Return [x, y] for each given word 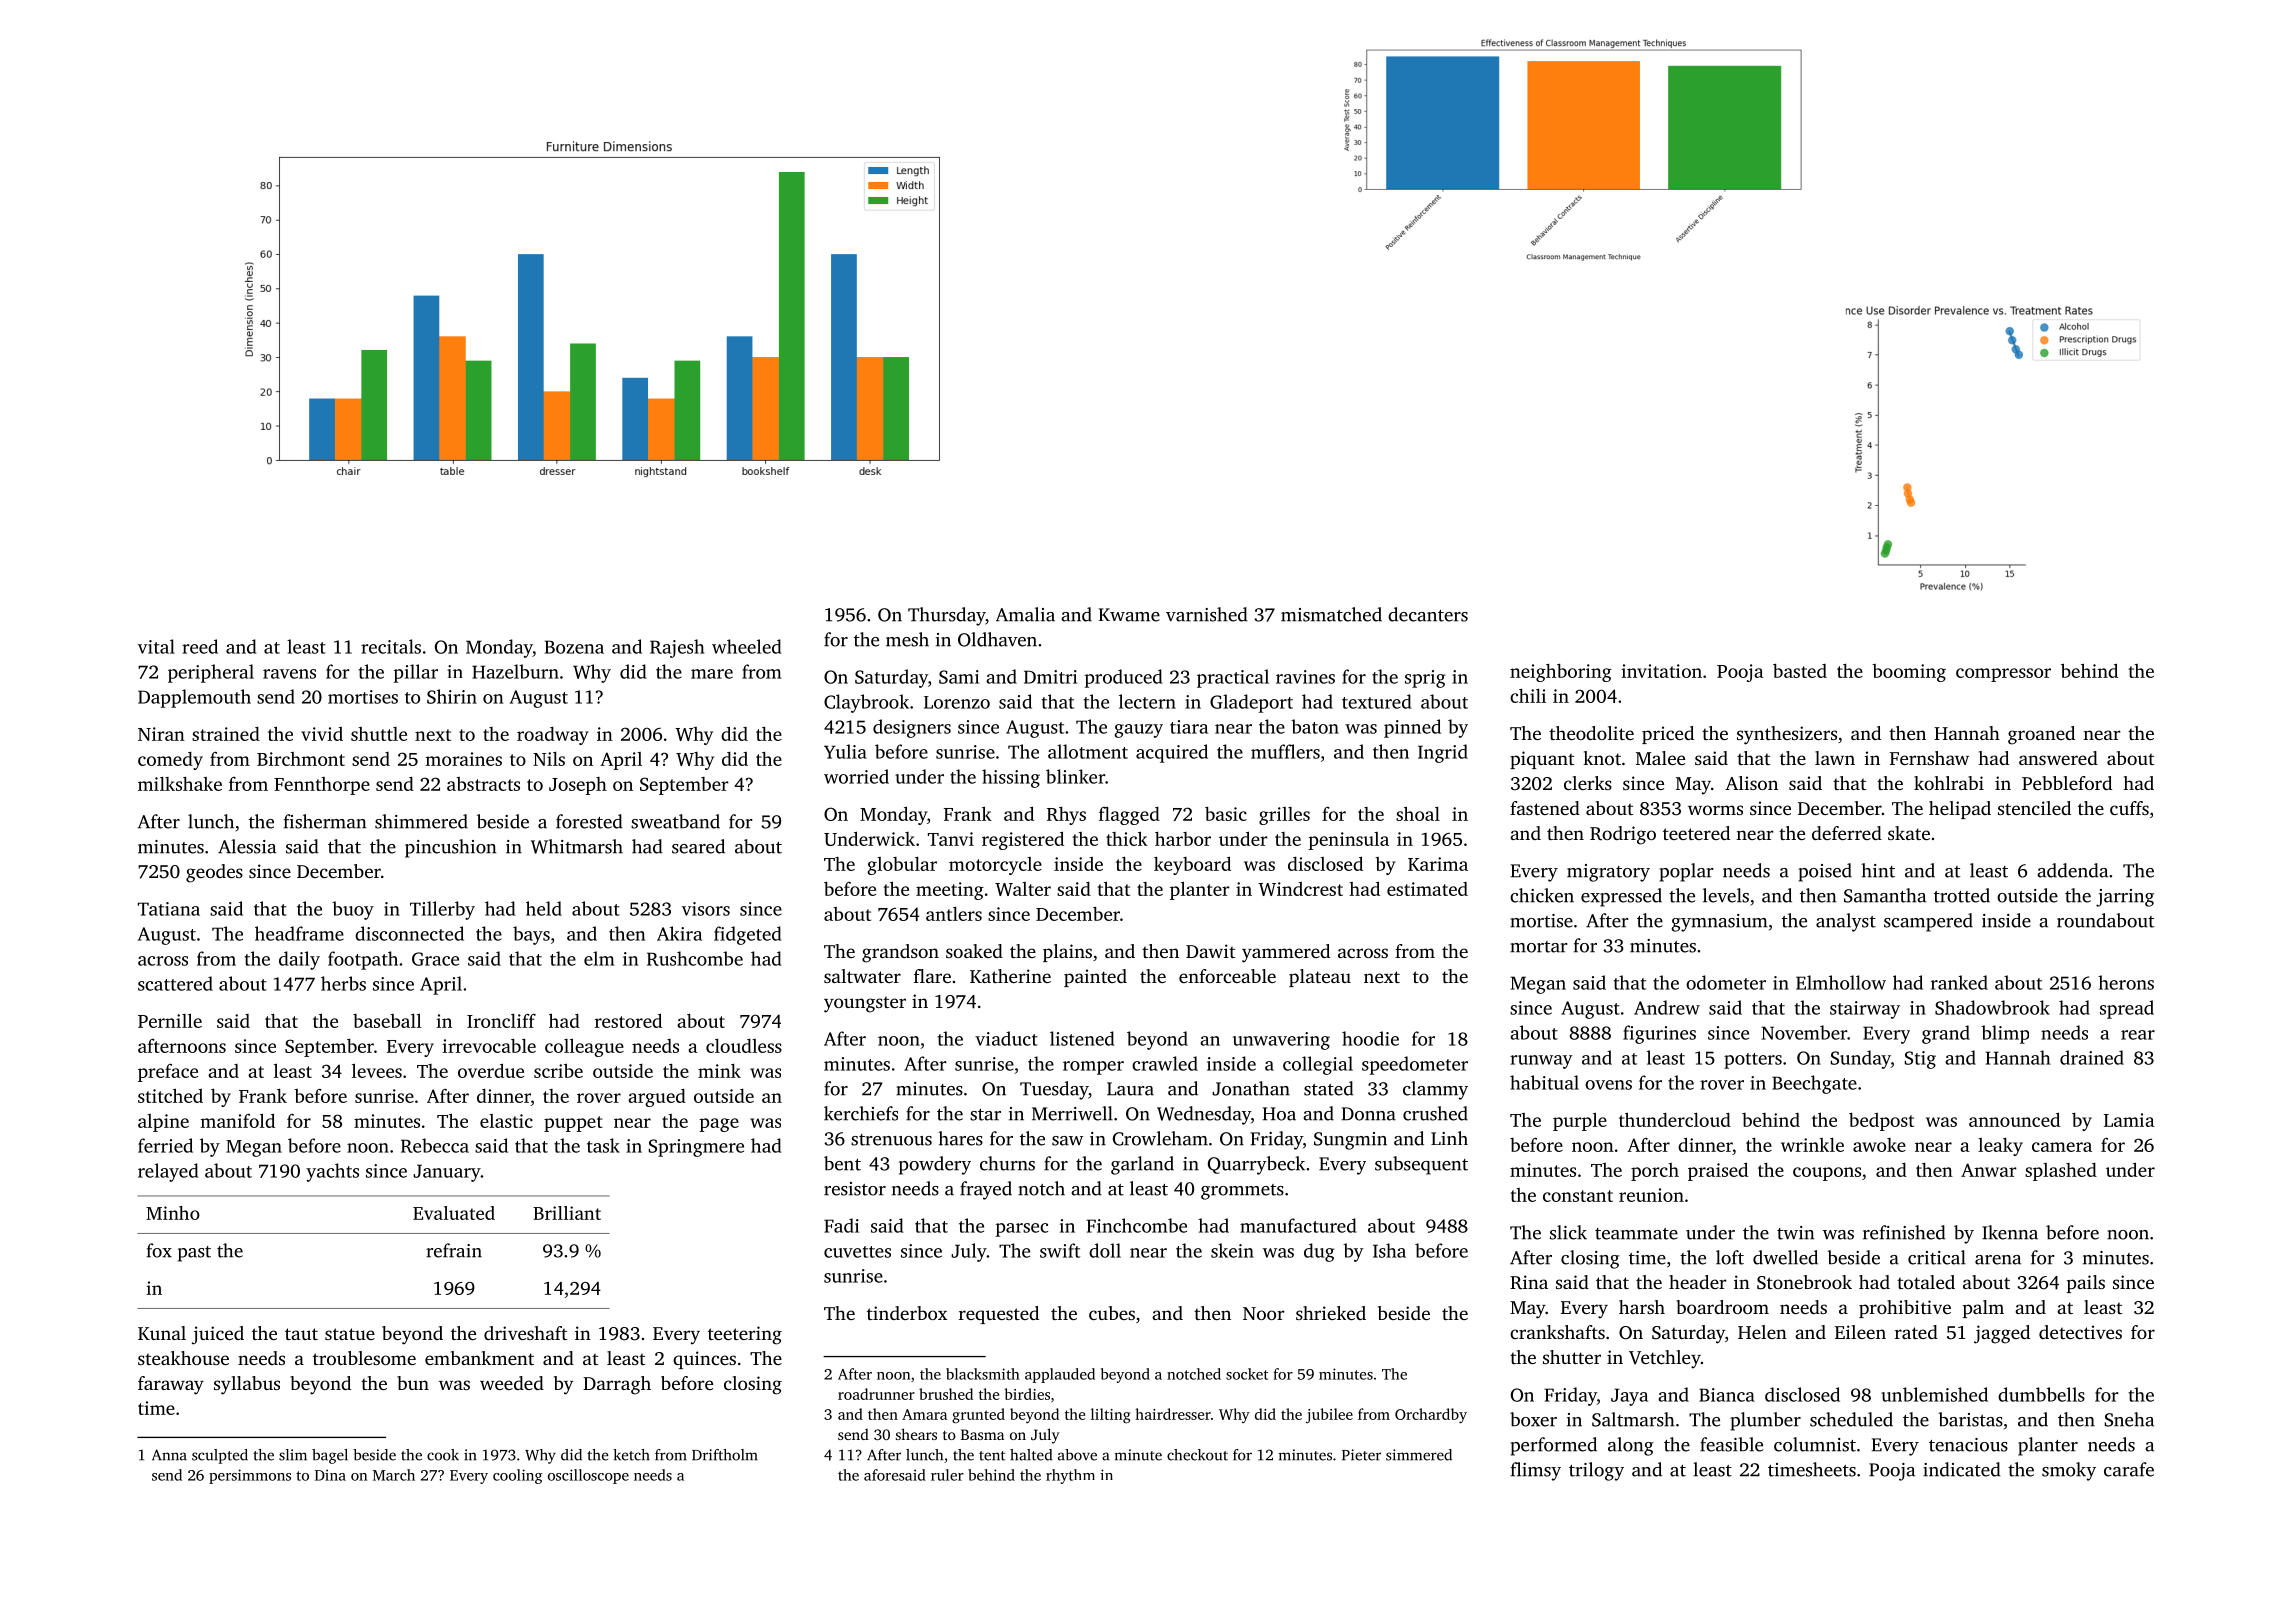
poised [1825, 872]
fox [159, 1250]
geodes [214, 873]
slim [293, 1455]
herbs [343, 983]
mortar [1539, 947]
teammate [1636, 1234]
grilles [1284, 816]
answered [2058, 758]
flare [932, 976]
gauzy [1138, 731]
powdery [935, 1165]
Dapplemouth [194, 698]
